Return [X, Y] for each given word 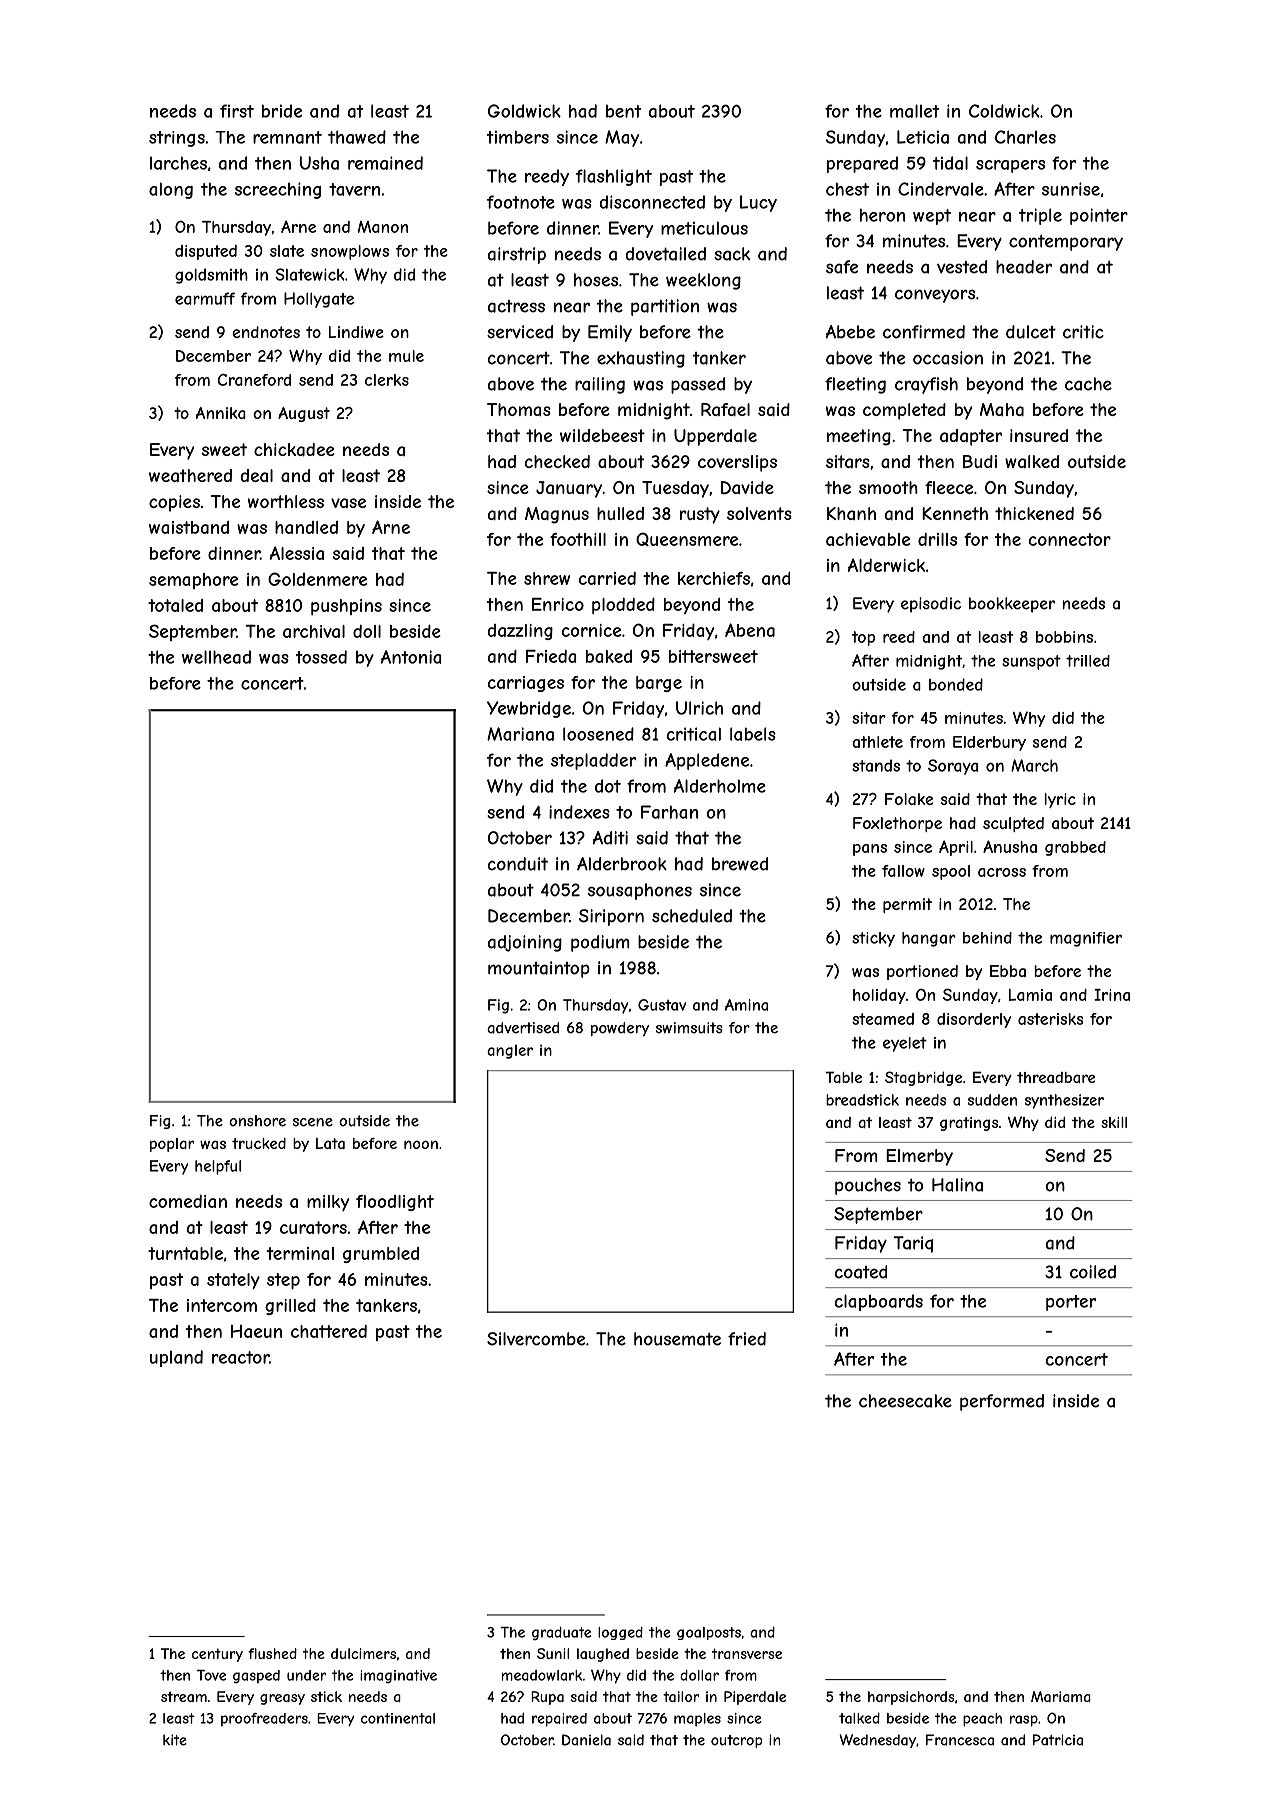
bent [623, 111]
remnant [287, 137]
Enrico [558, 604]
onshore [257, 1121]
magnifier [1086, 939]
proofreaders [264, 1719]
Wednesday [877, 1741]
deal [257, 475]
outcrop [736, 1741]
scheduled [692, 916]
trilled [1088, 661]
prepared [862, 164]
